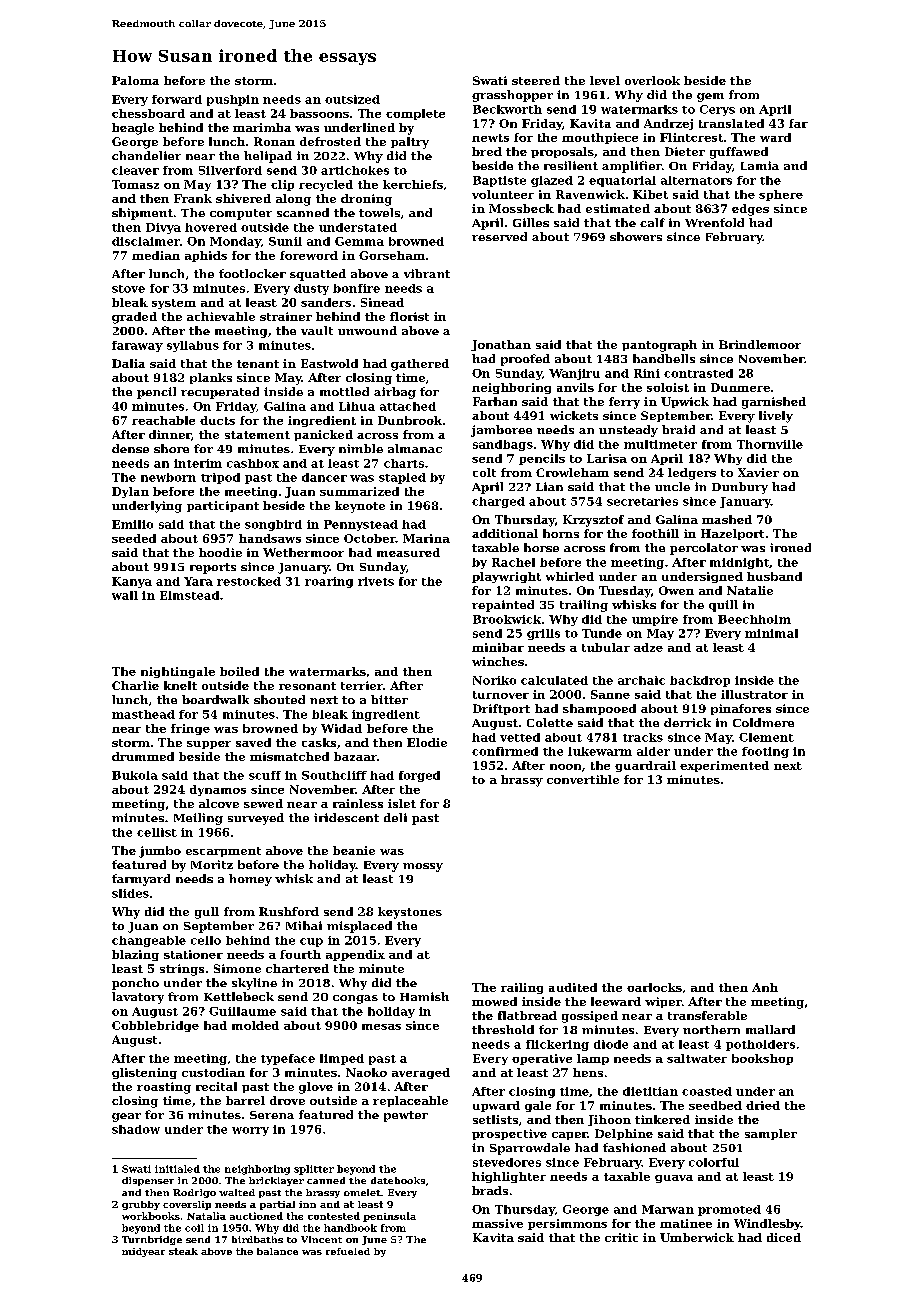 This screenshot has height=1308, width=924. I want to click on auctioned, so click(256, 1216).
